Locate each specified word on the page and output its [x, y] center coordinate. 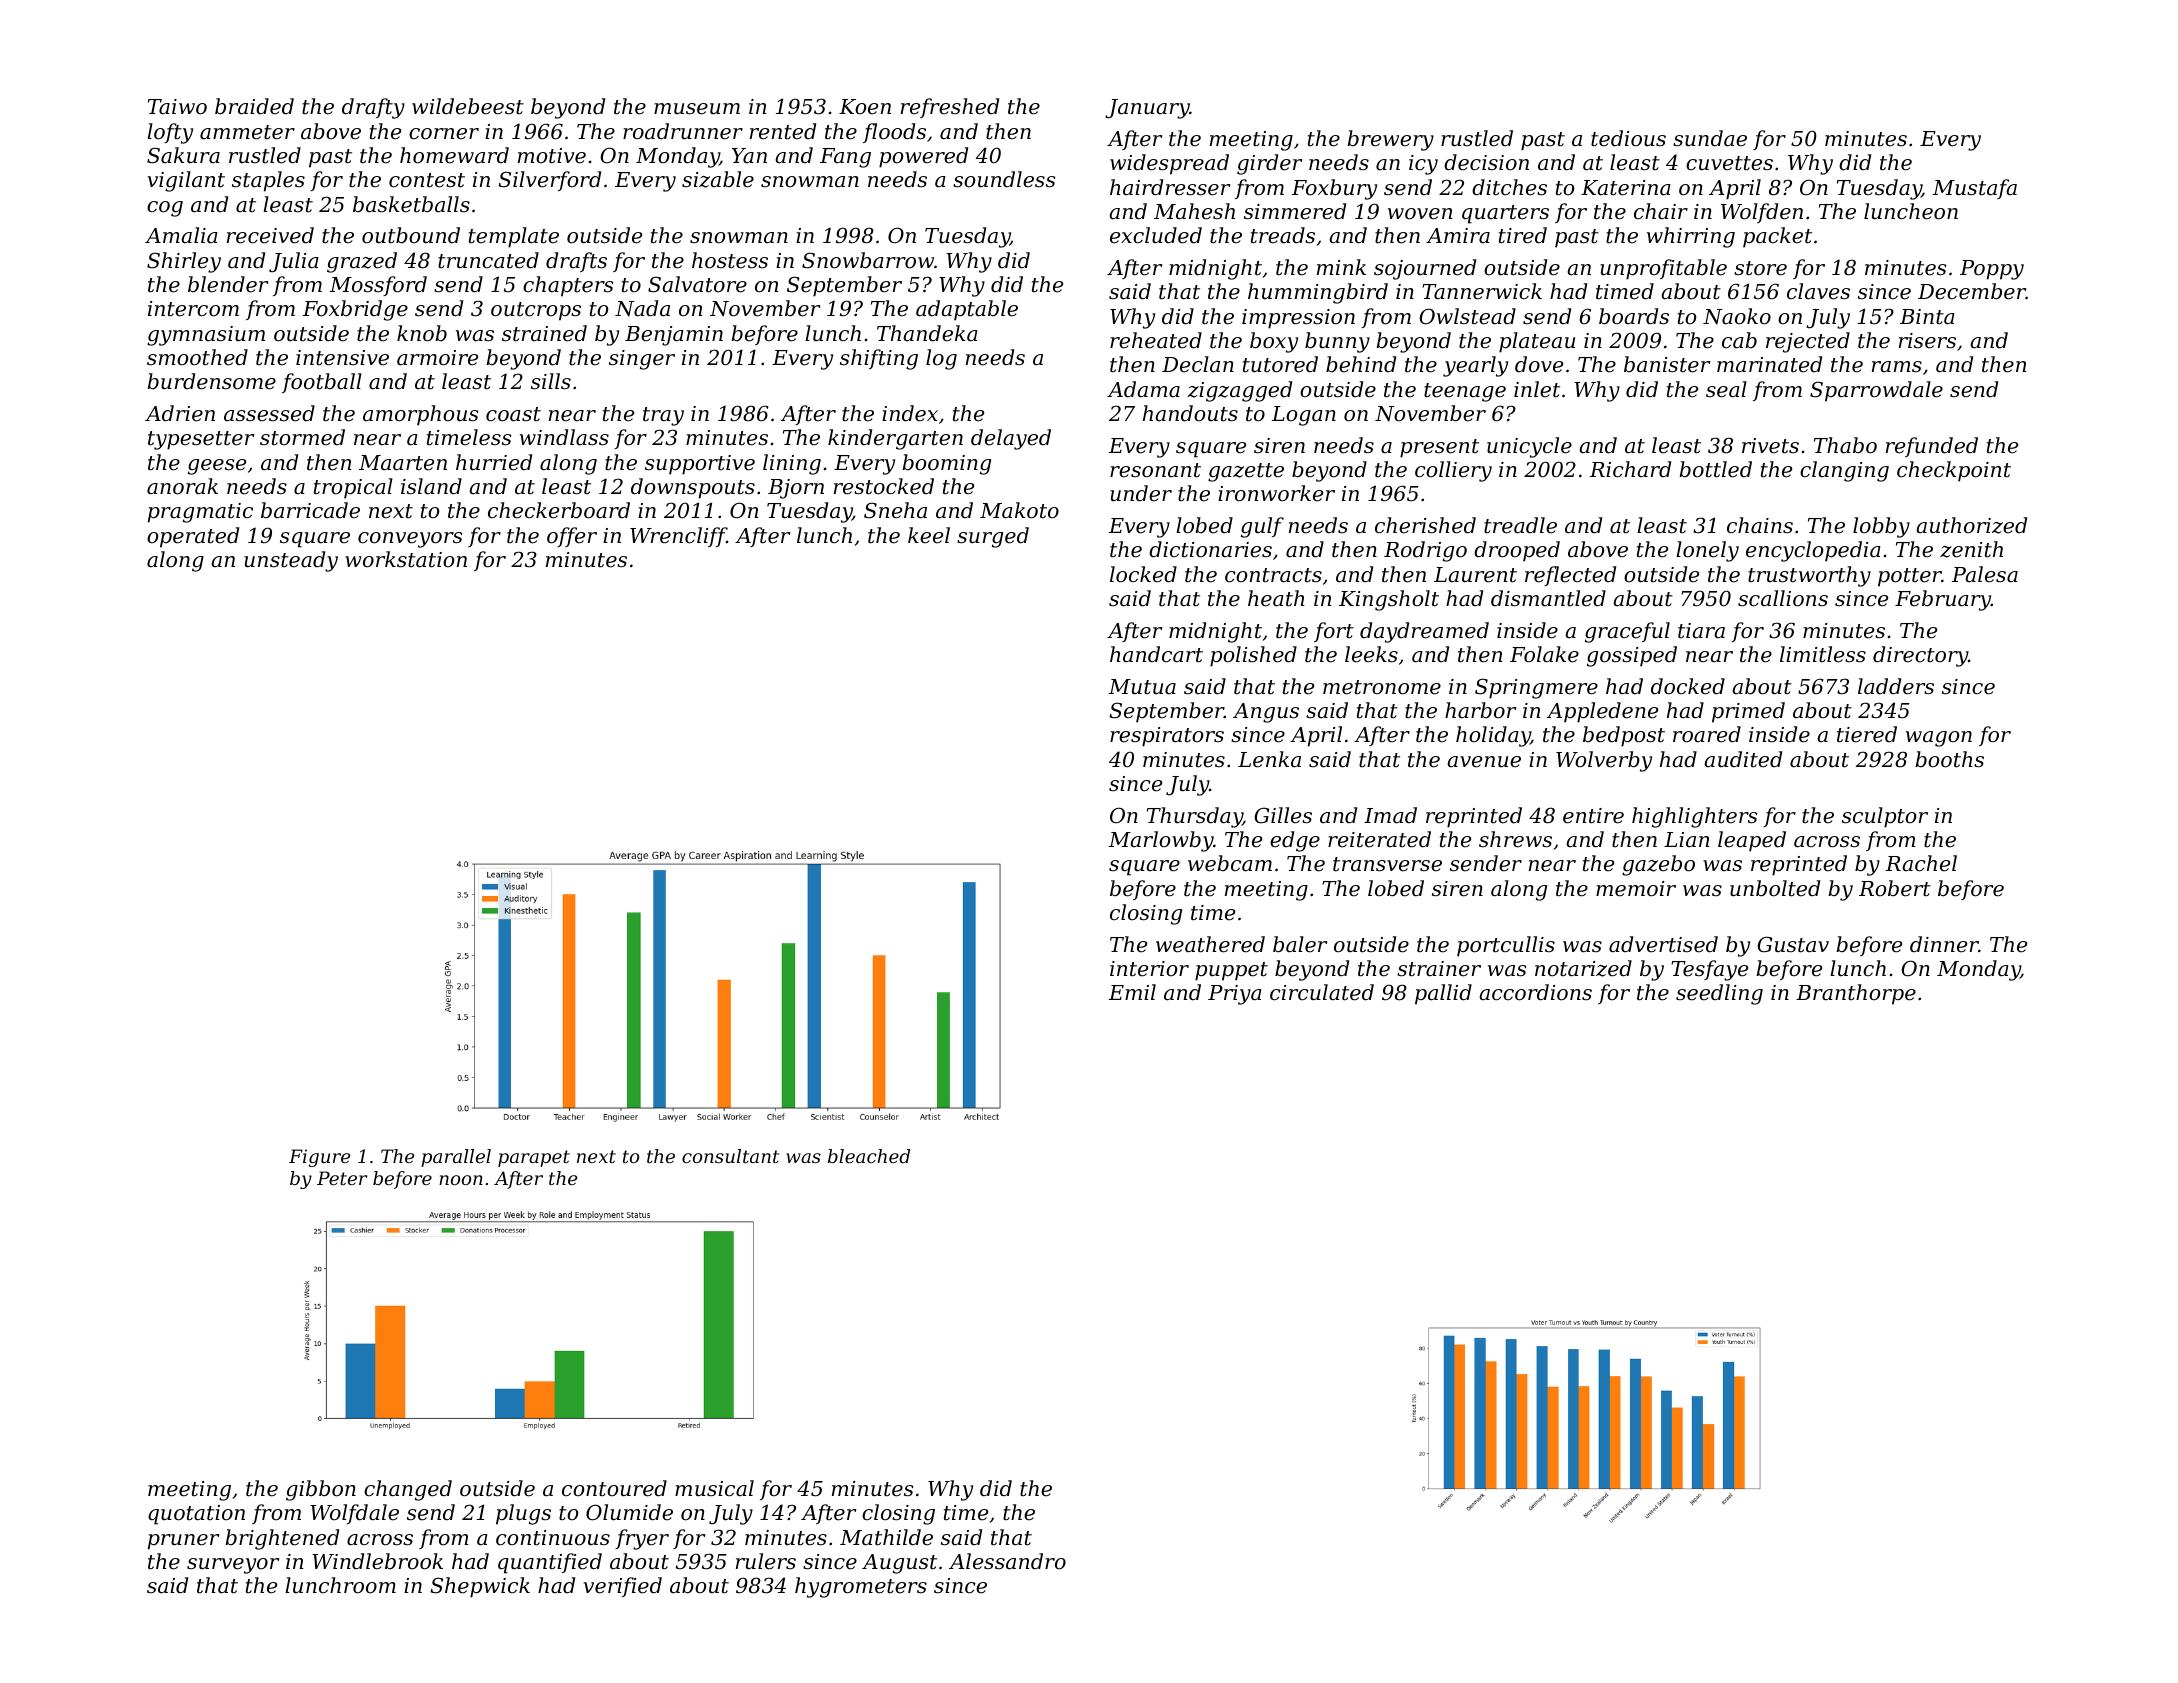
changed [408, 1490]
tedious [1628, 138]
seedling [1719, 994]
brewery [1390, 140]
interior [1149, 969]
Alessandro [1007, 1561]
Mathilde [886, 1537]
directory [1920, 656]
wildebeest [468, 106]
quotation [196, 1515]
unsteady [291, 561]
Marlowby [1161, 841]
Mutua [1142, 687]
